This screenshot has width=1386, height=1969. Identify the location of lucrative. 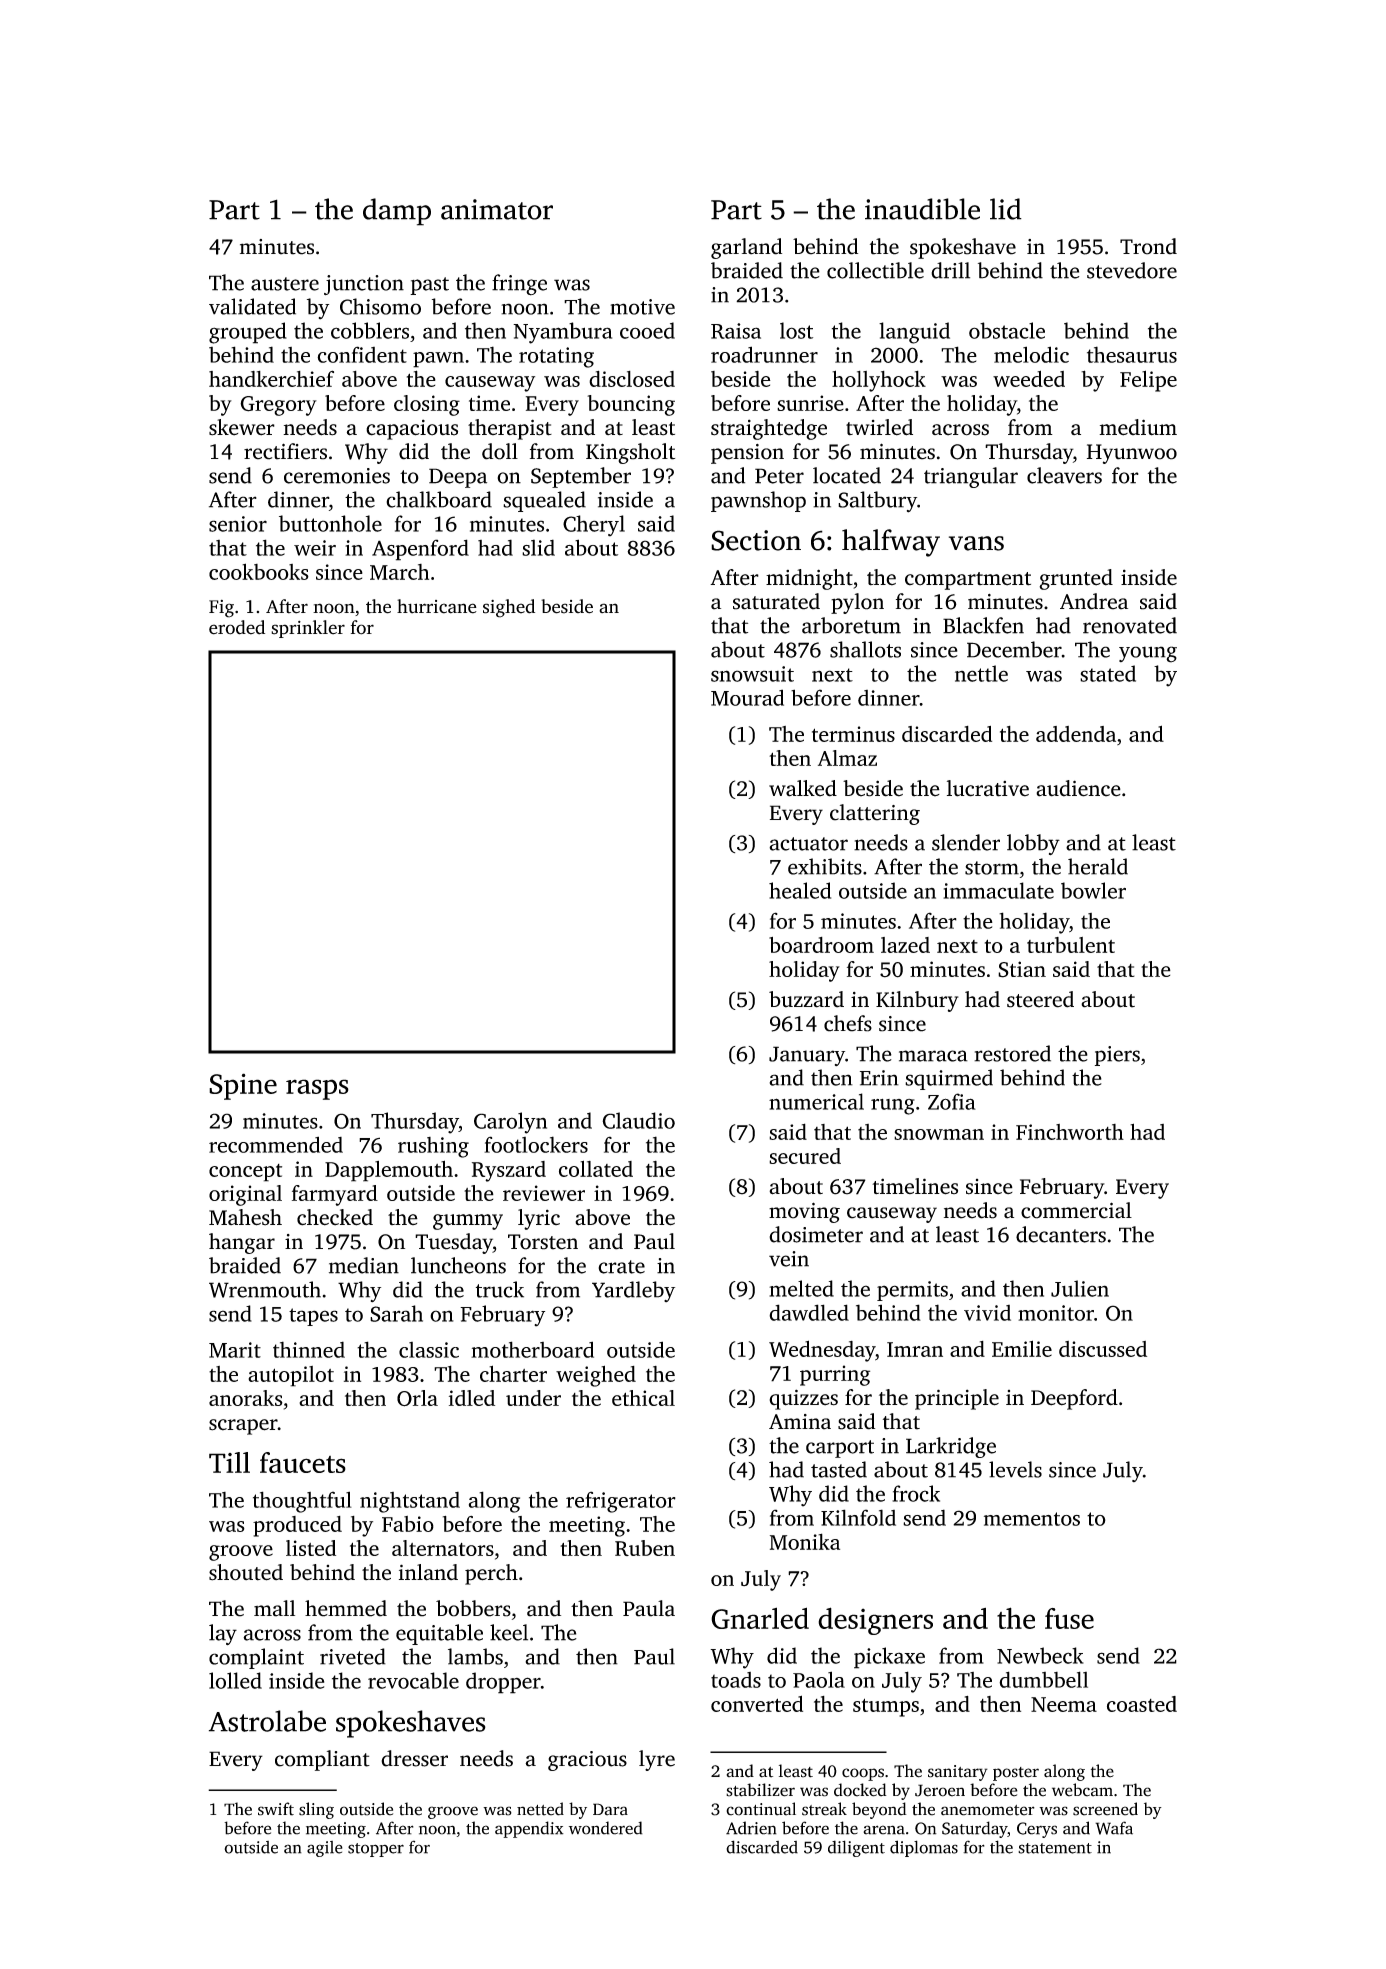
(988, 788).
